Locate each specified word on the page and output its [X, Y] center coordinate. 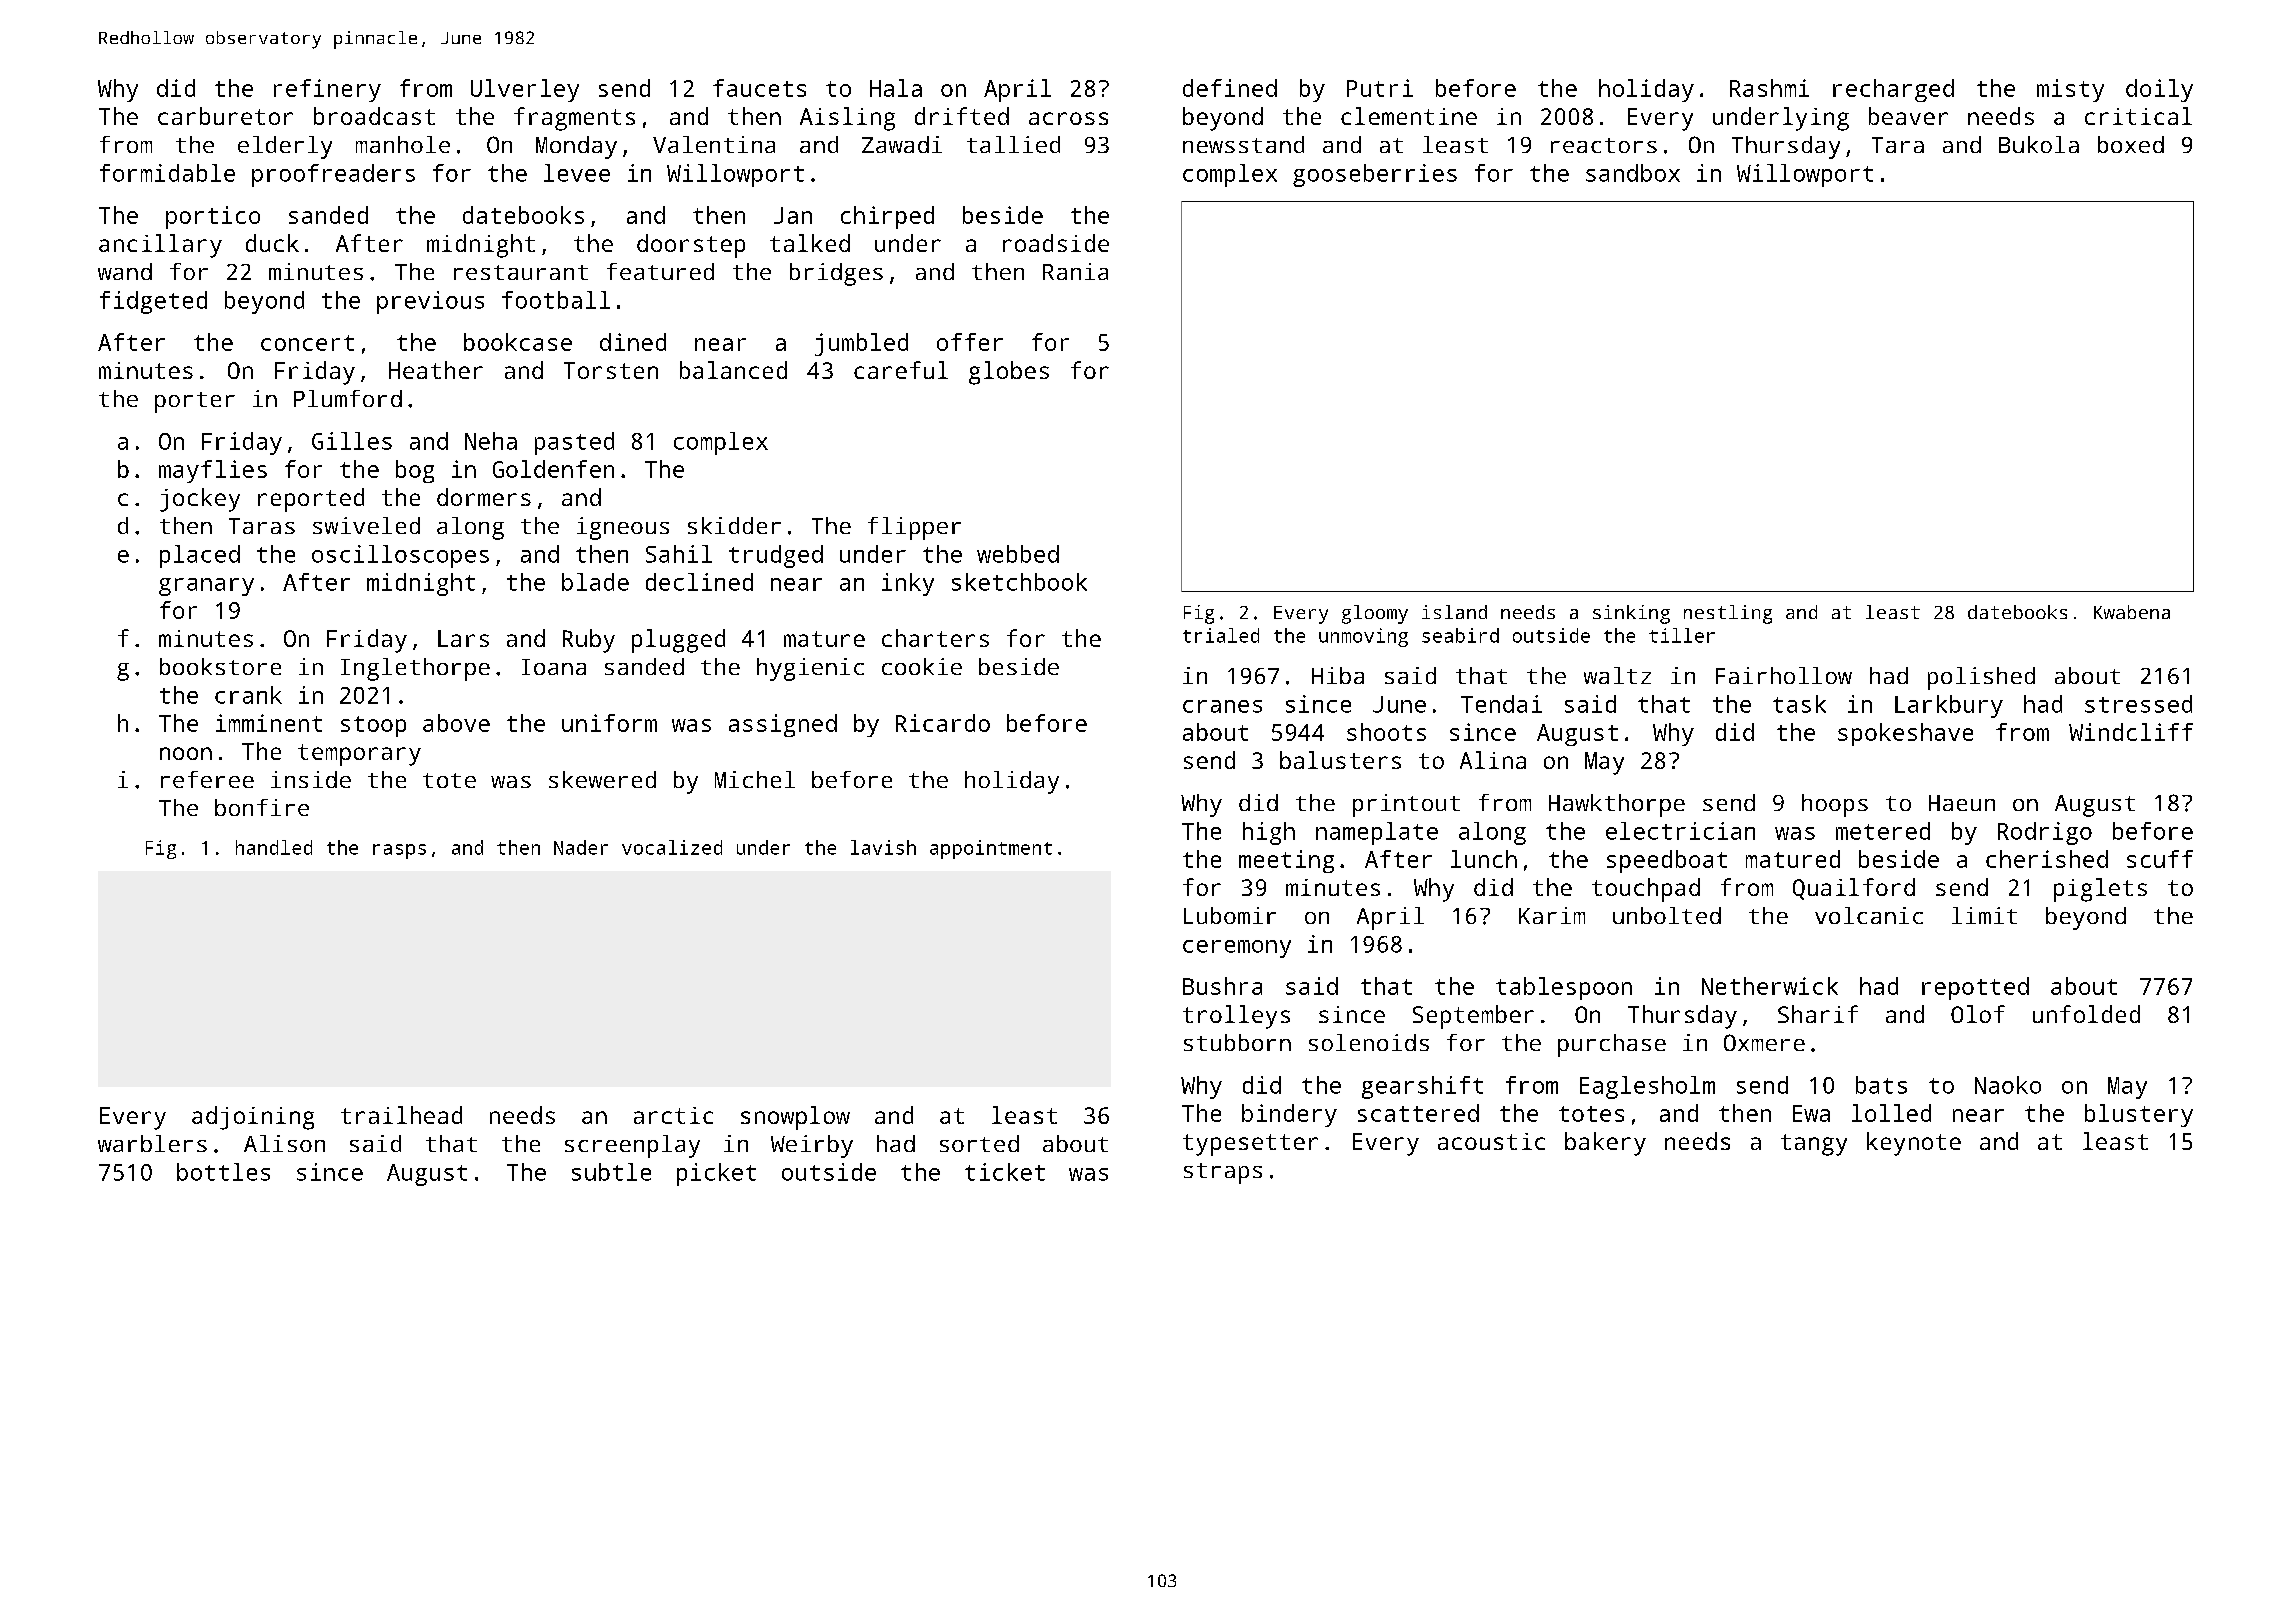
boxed [2131, 144]
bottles [223, 1172]
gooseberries [1375, 175]
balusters [1340, 760]
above [456, 723]
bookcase [518, 342]
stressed [2138, 704]
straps [1223, 1173]
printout [1406, 805]
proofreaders [333, 175]
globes [1009, 373]
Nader [581, 847]
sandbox [1633, 173]
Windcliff [2131, 732]
